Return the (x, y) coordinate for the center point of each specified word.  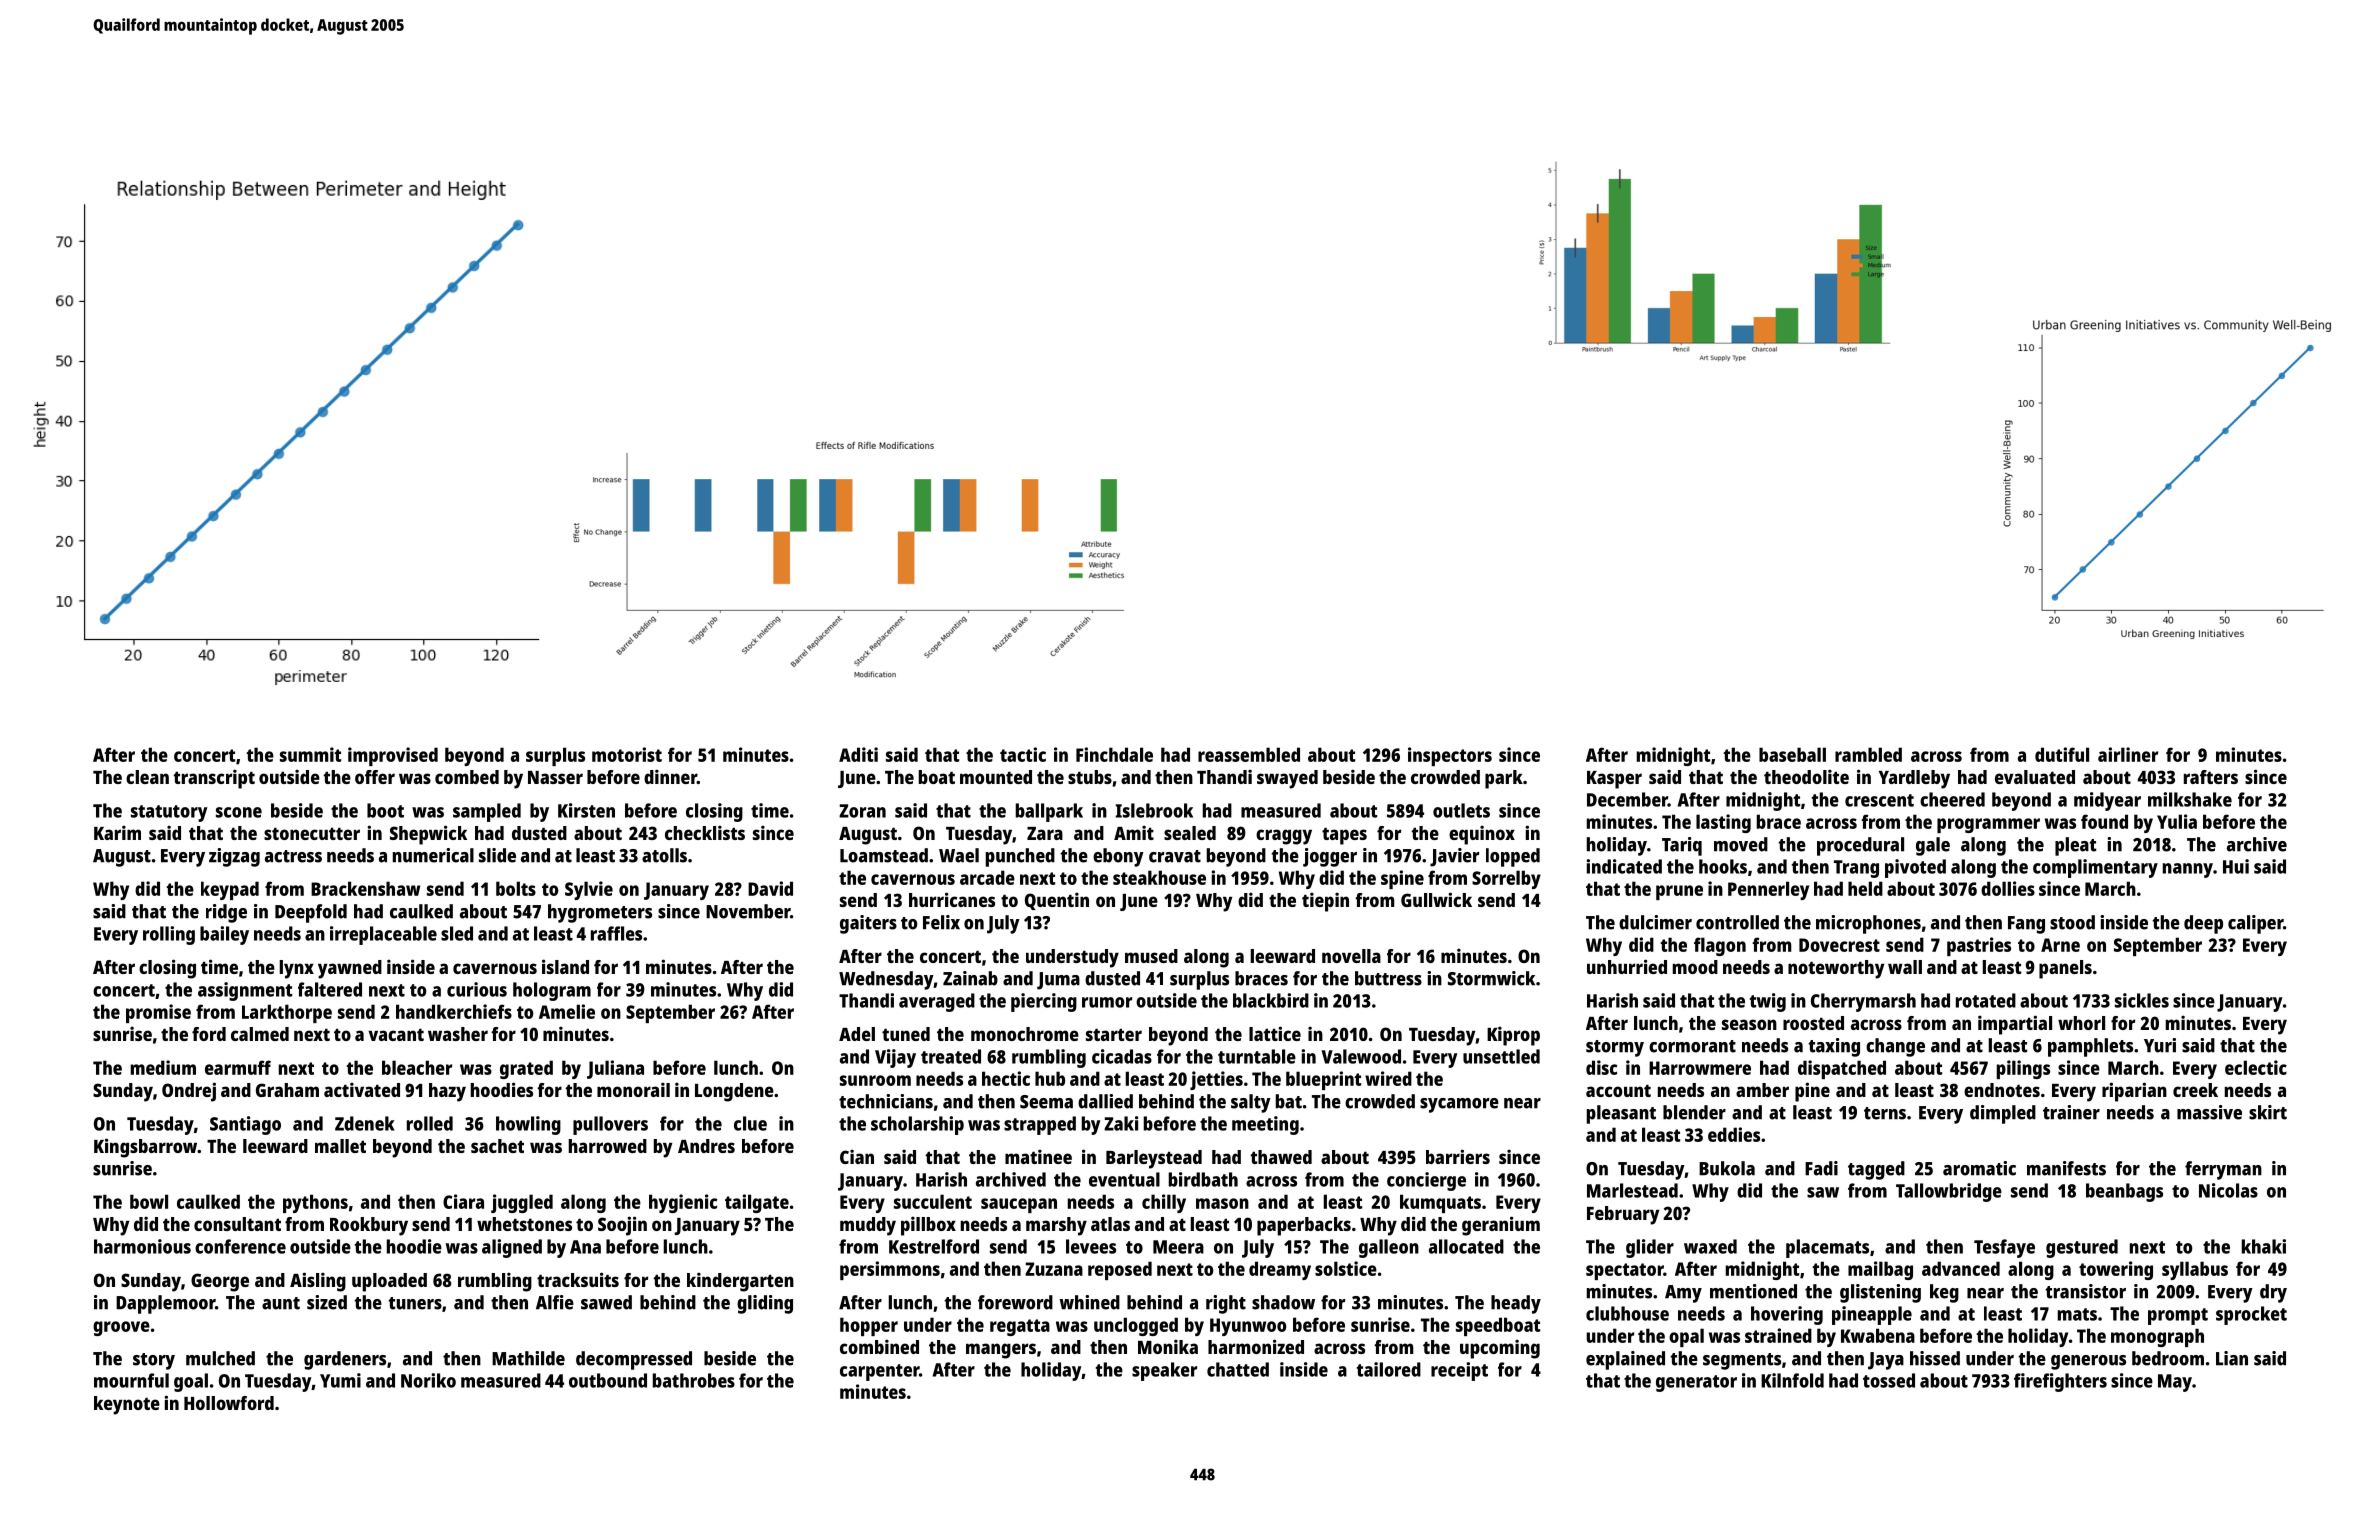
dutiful (2062, 754)
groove (121, 1328)
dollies (2008, 888)
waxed (1710, 1246)
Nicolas (2228, 1190)
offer (375, 777)
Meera (1178, 1247)
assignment (245, 991)
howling (528, 1125)
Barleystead (1154, 1159)
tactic (1023, 754)
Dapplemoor (165, 1304)
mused (1151, 956)
